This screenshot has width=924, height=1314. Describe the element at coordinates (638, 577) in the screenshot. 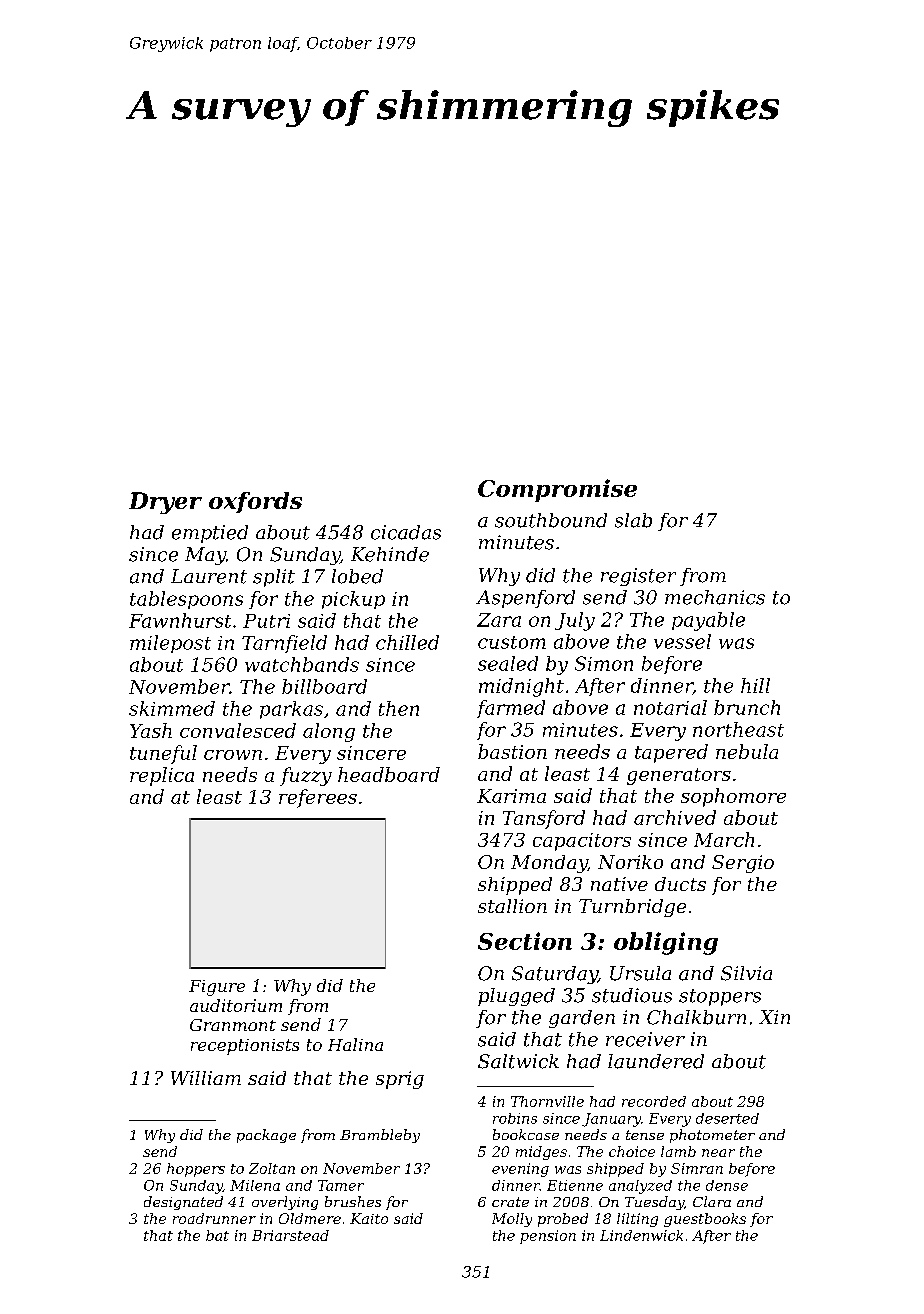

I see `register` at that location.
